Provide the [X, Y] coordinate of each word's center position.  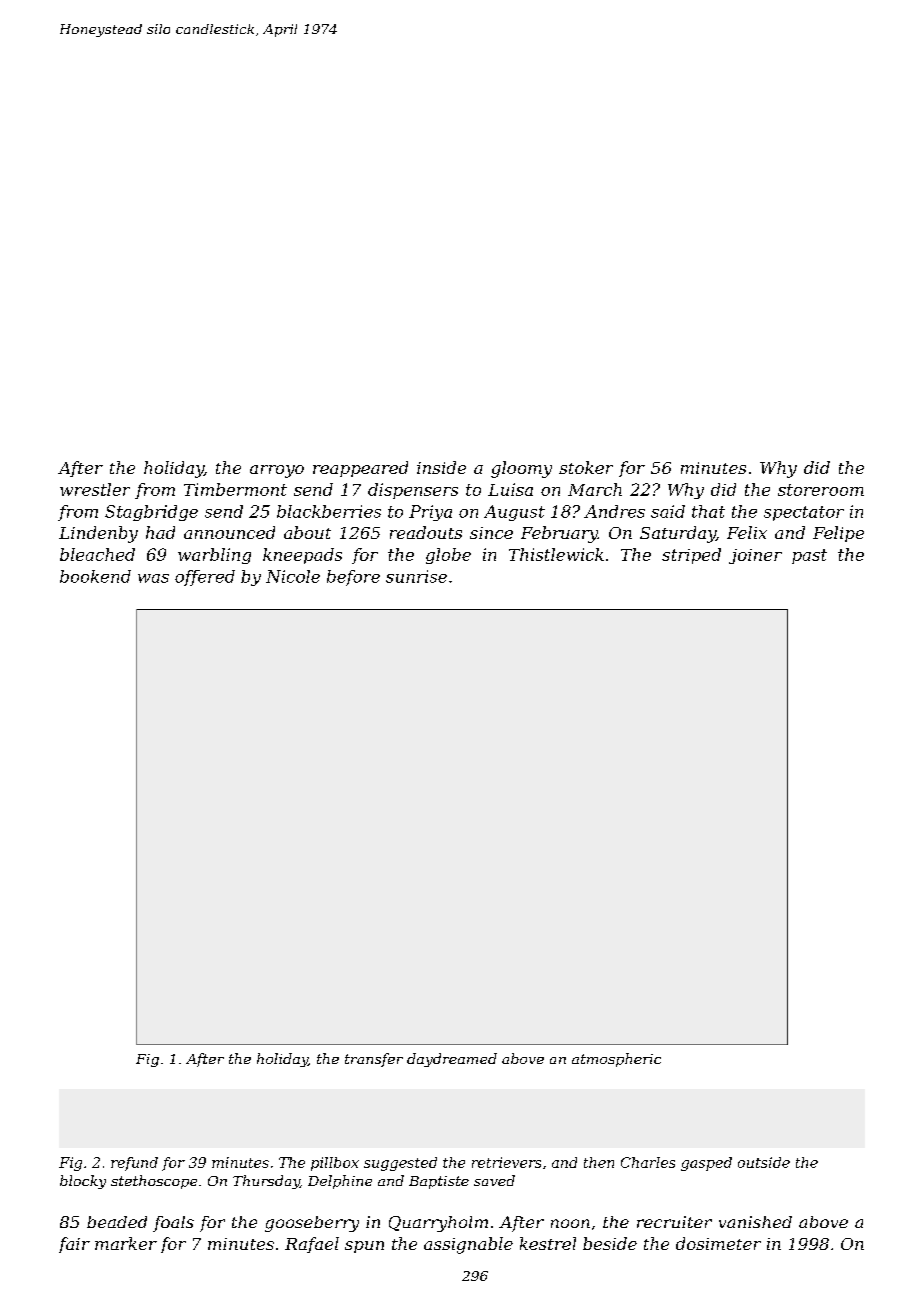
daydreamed [452, 1060]
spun [364, 1247]
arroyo [277, 471]
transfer [374, 1060]
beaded [117, 1222]
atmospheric [616, 1060]
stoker [586, 467]
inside [441, 467]
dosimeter [718, 1243]
